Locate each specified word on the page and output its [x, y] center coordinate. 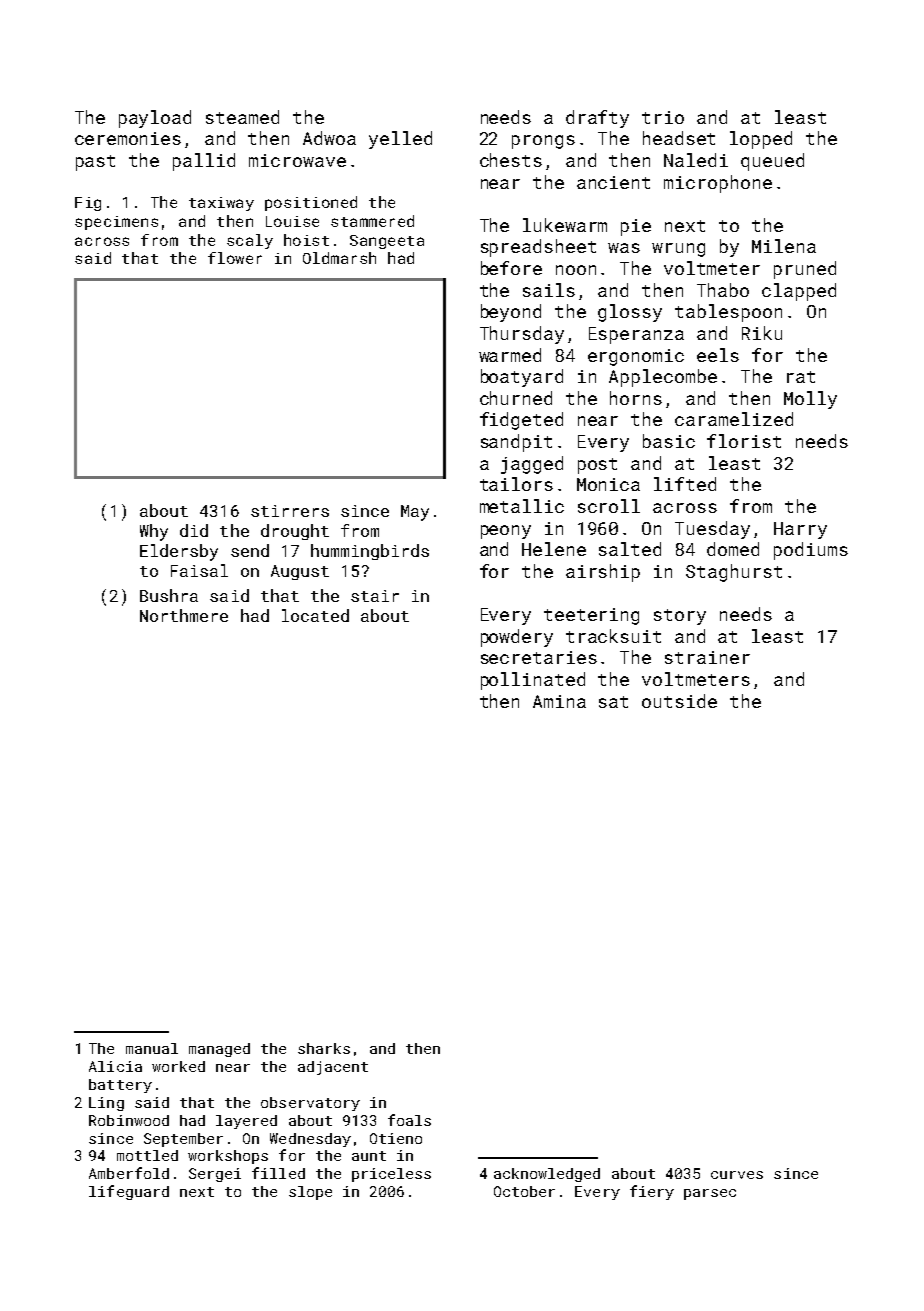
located [315, 615]
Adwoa [329, 138]
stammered [372, 221]
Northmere [184, 615]
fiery [652, 1192]
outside [679, 701]
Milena [784, 246]
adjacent [333, 1068]
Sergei [215, 1175]
